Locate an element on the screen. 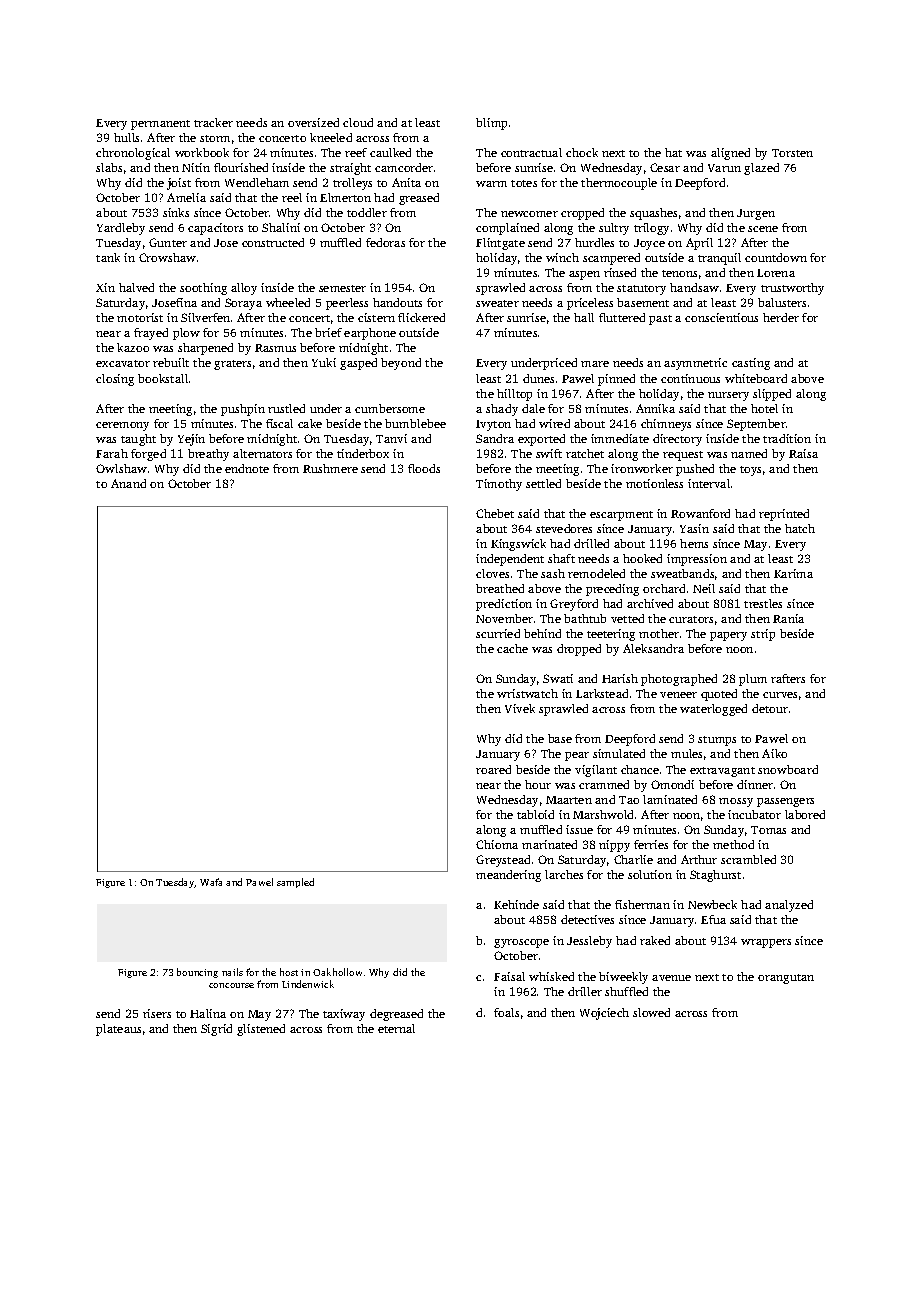 The height and width of the screenshot is (1308, 924). glistened is located at coordinates (261, 1030).
